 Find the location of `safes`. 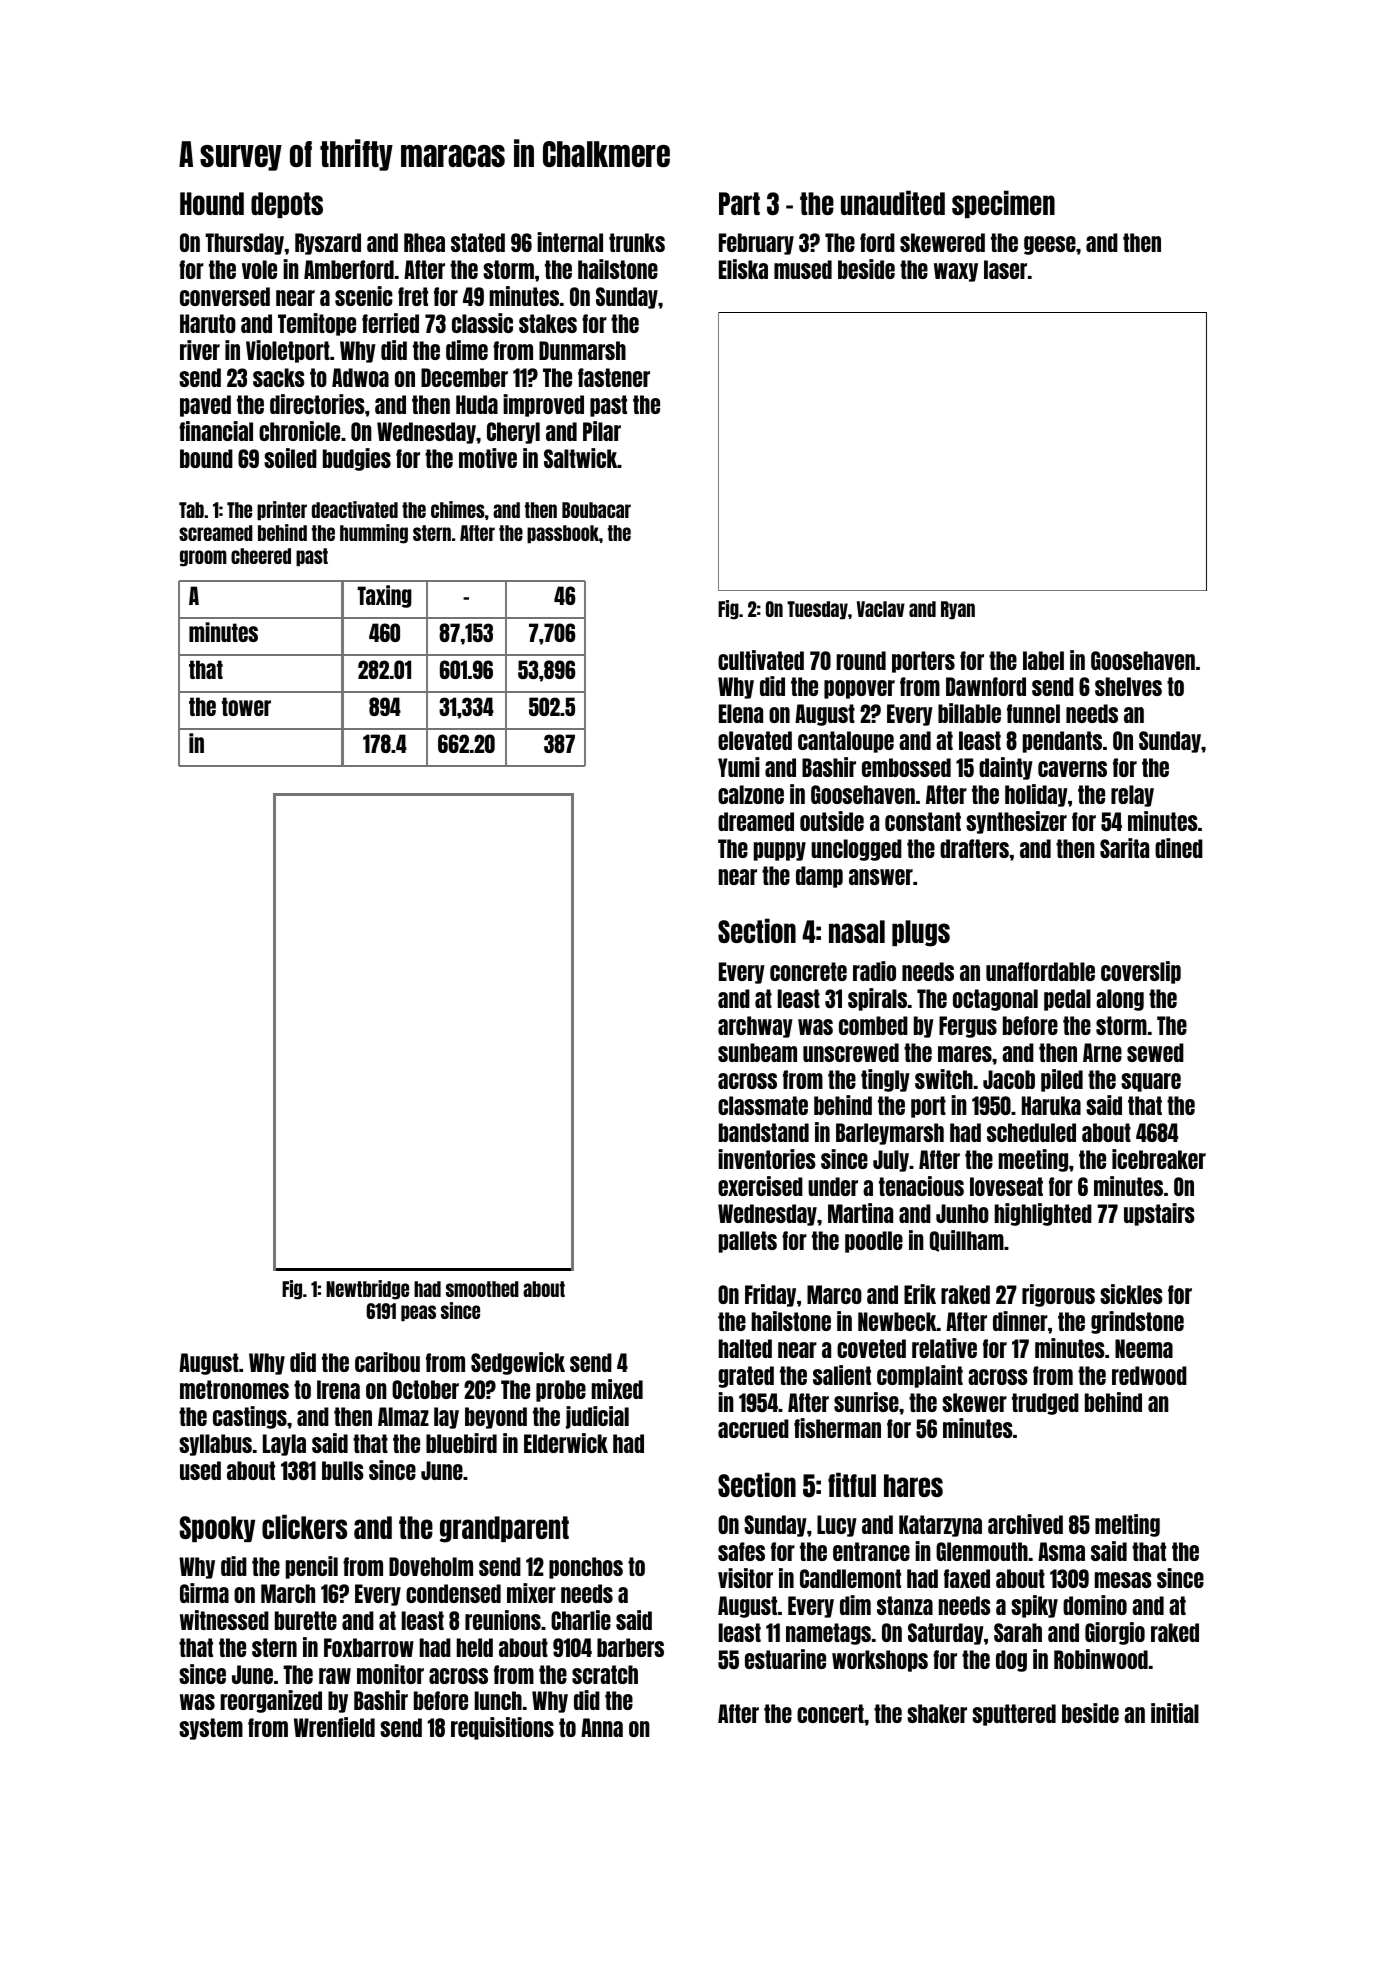

safes is located at coordinates (741, 1551).
